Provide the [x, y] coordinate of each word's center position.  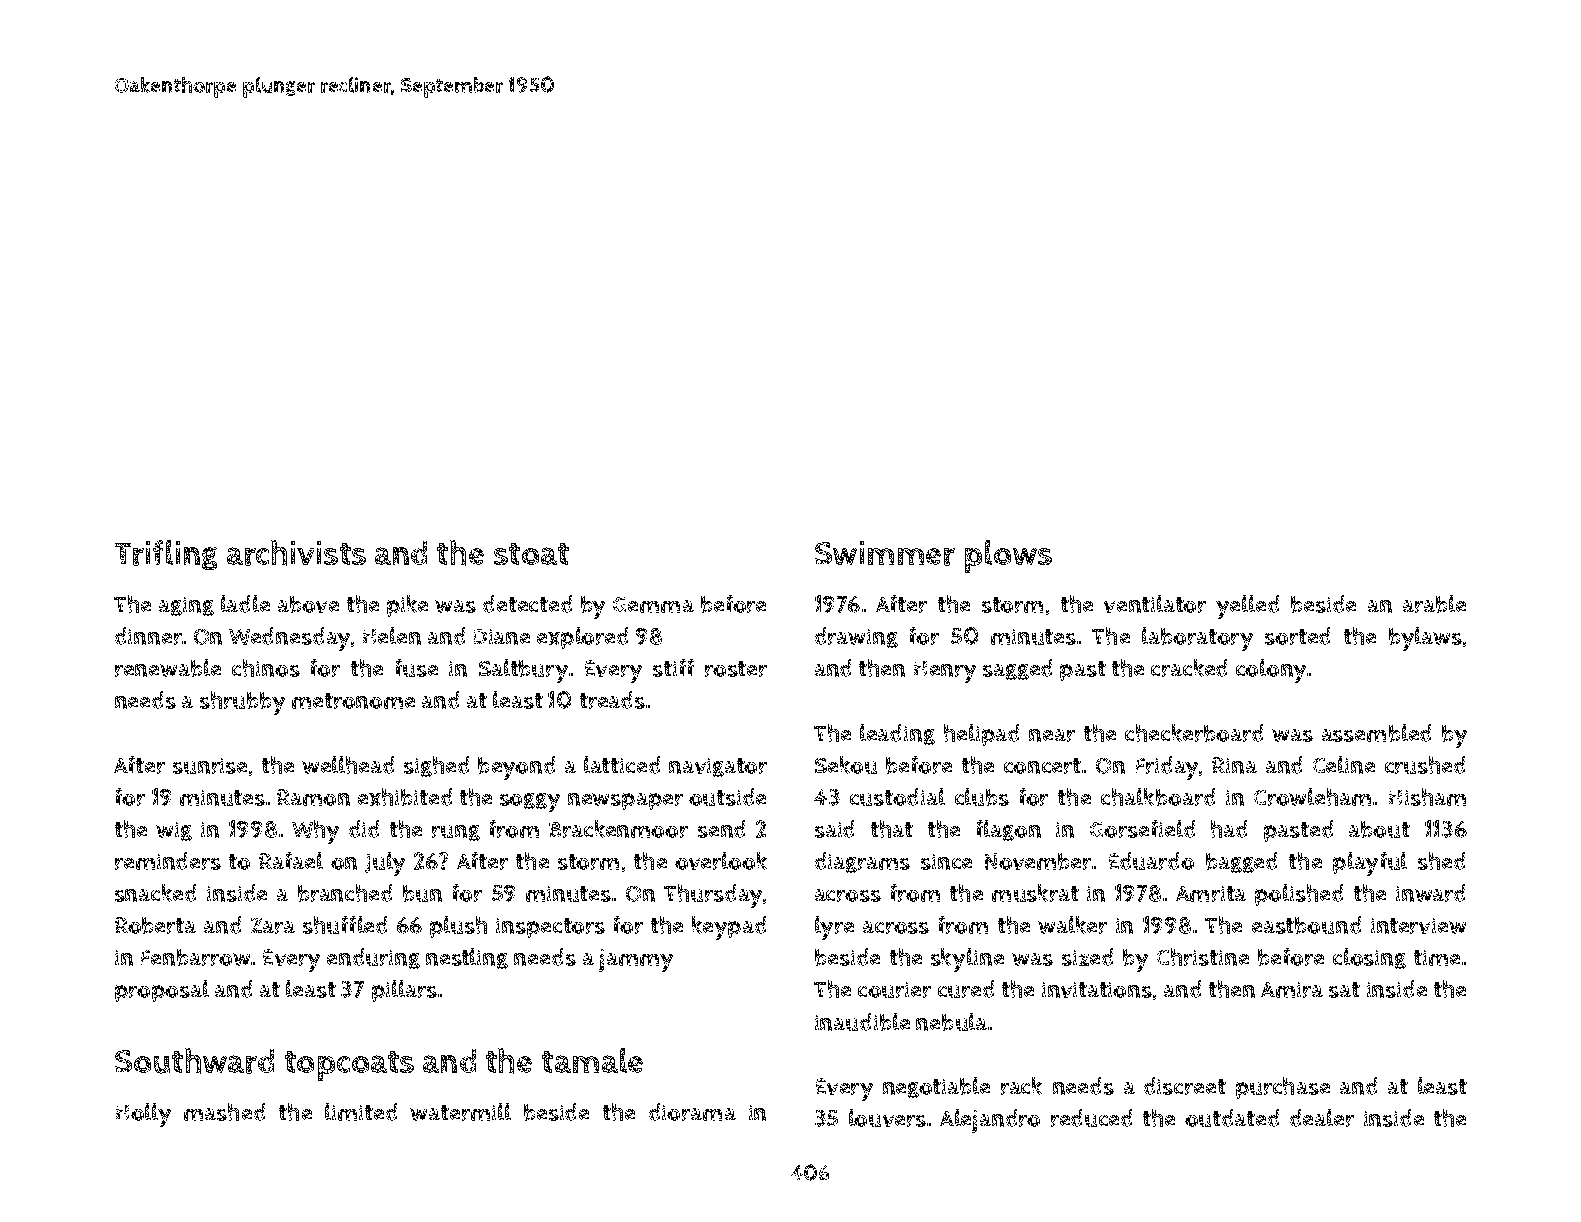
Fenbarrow [195, 957]
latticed [622, 765]
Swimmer [885, 553]
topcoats [349, 1066]
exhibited [405, 797]
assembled [1376, 733]
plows [1008, 556]
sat [1344, 990]
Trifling [166, 555]
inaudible [862, 1022]
